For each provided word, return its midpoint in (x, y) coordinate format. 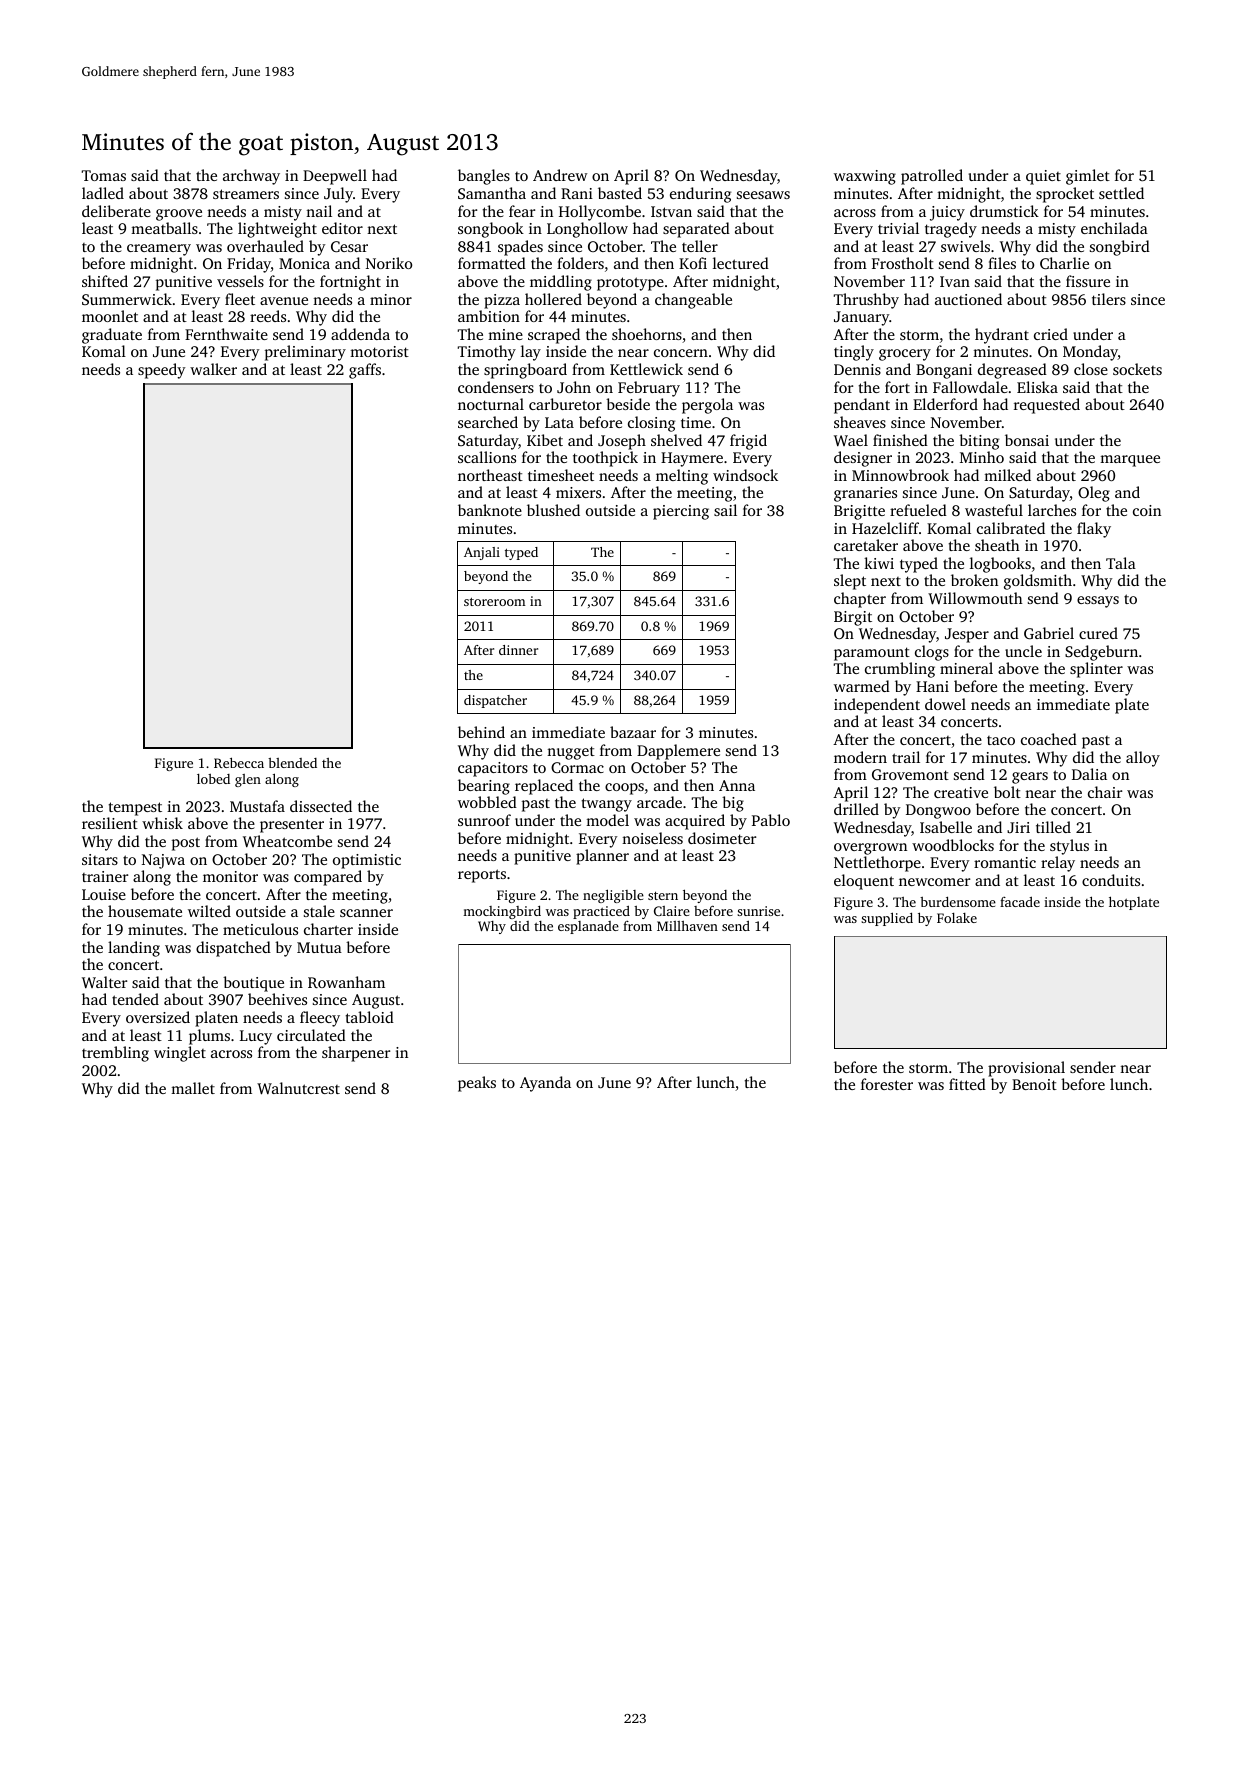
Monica (304, 263)
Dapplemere (678, 752)
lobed (213, 779)
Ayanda (545, 1084)
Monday (1090, 353)
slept (850, 582)
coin (1147, 510)
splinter (1096, 670)
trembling (115, 1054)
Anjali (482, 553)
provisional (1026, 1069)
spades (520, 248)
